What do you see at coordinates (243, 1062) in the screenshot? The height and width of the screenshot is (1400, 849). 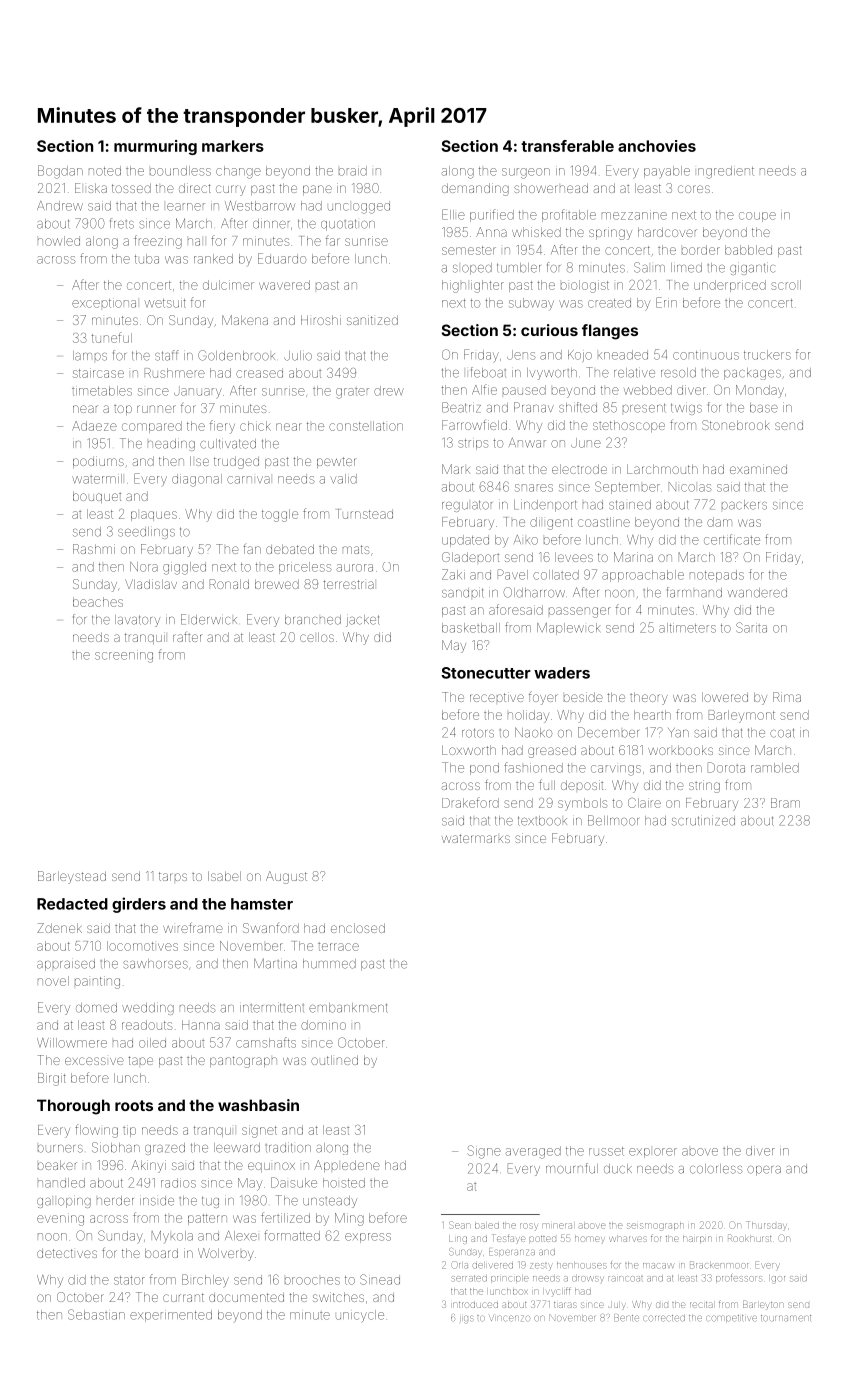 I see `pantograph` at bounding box center [243, 1062].
